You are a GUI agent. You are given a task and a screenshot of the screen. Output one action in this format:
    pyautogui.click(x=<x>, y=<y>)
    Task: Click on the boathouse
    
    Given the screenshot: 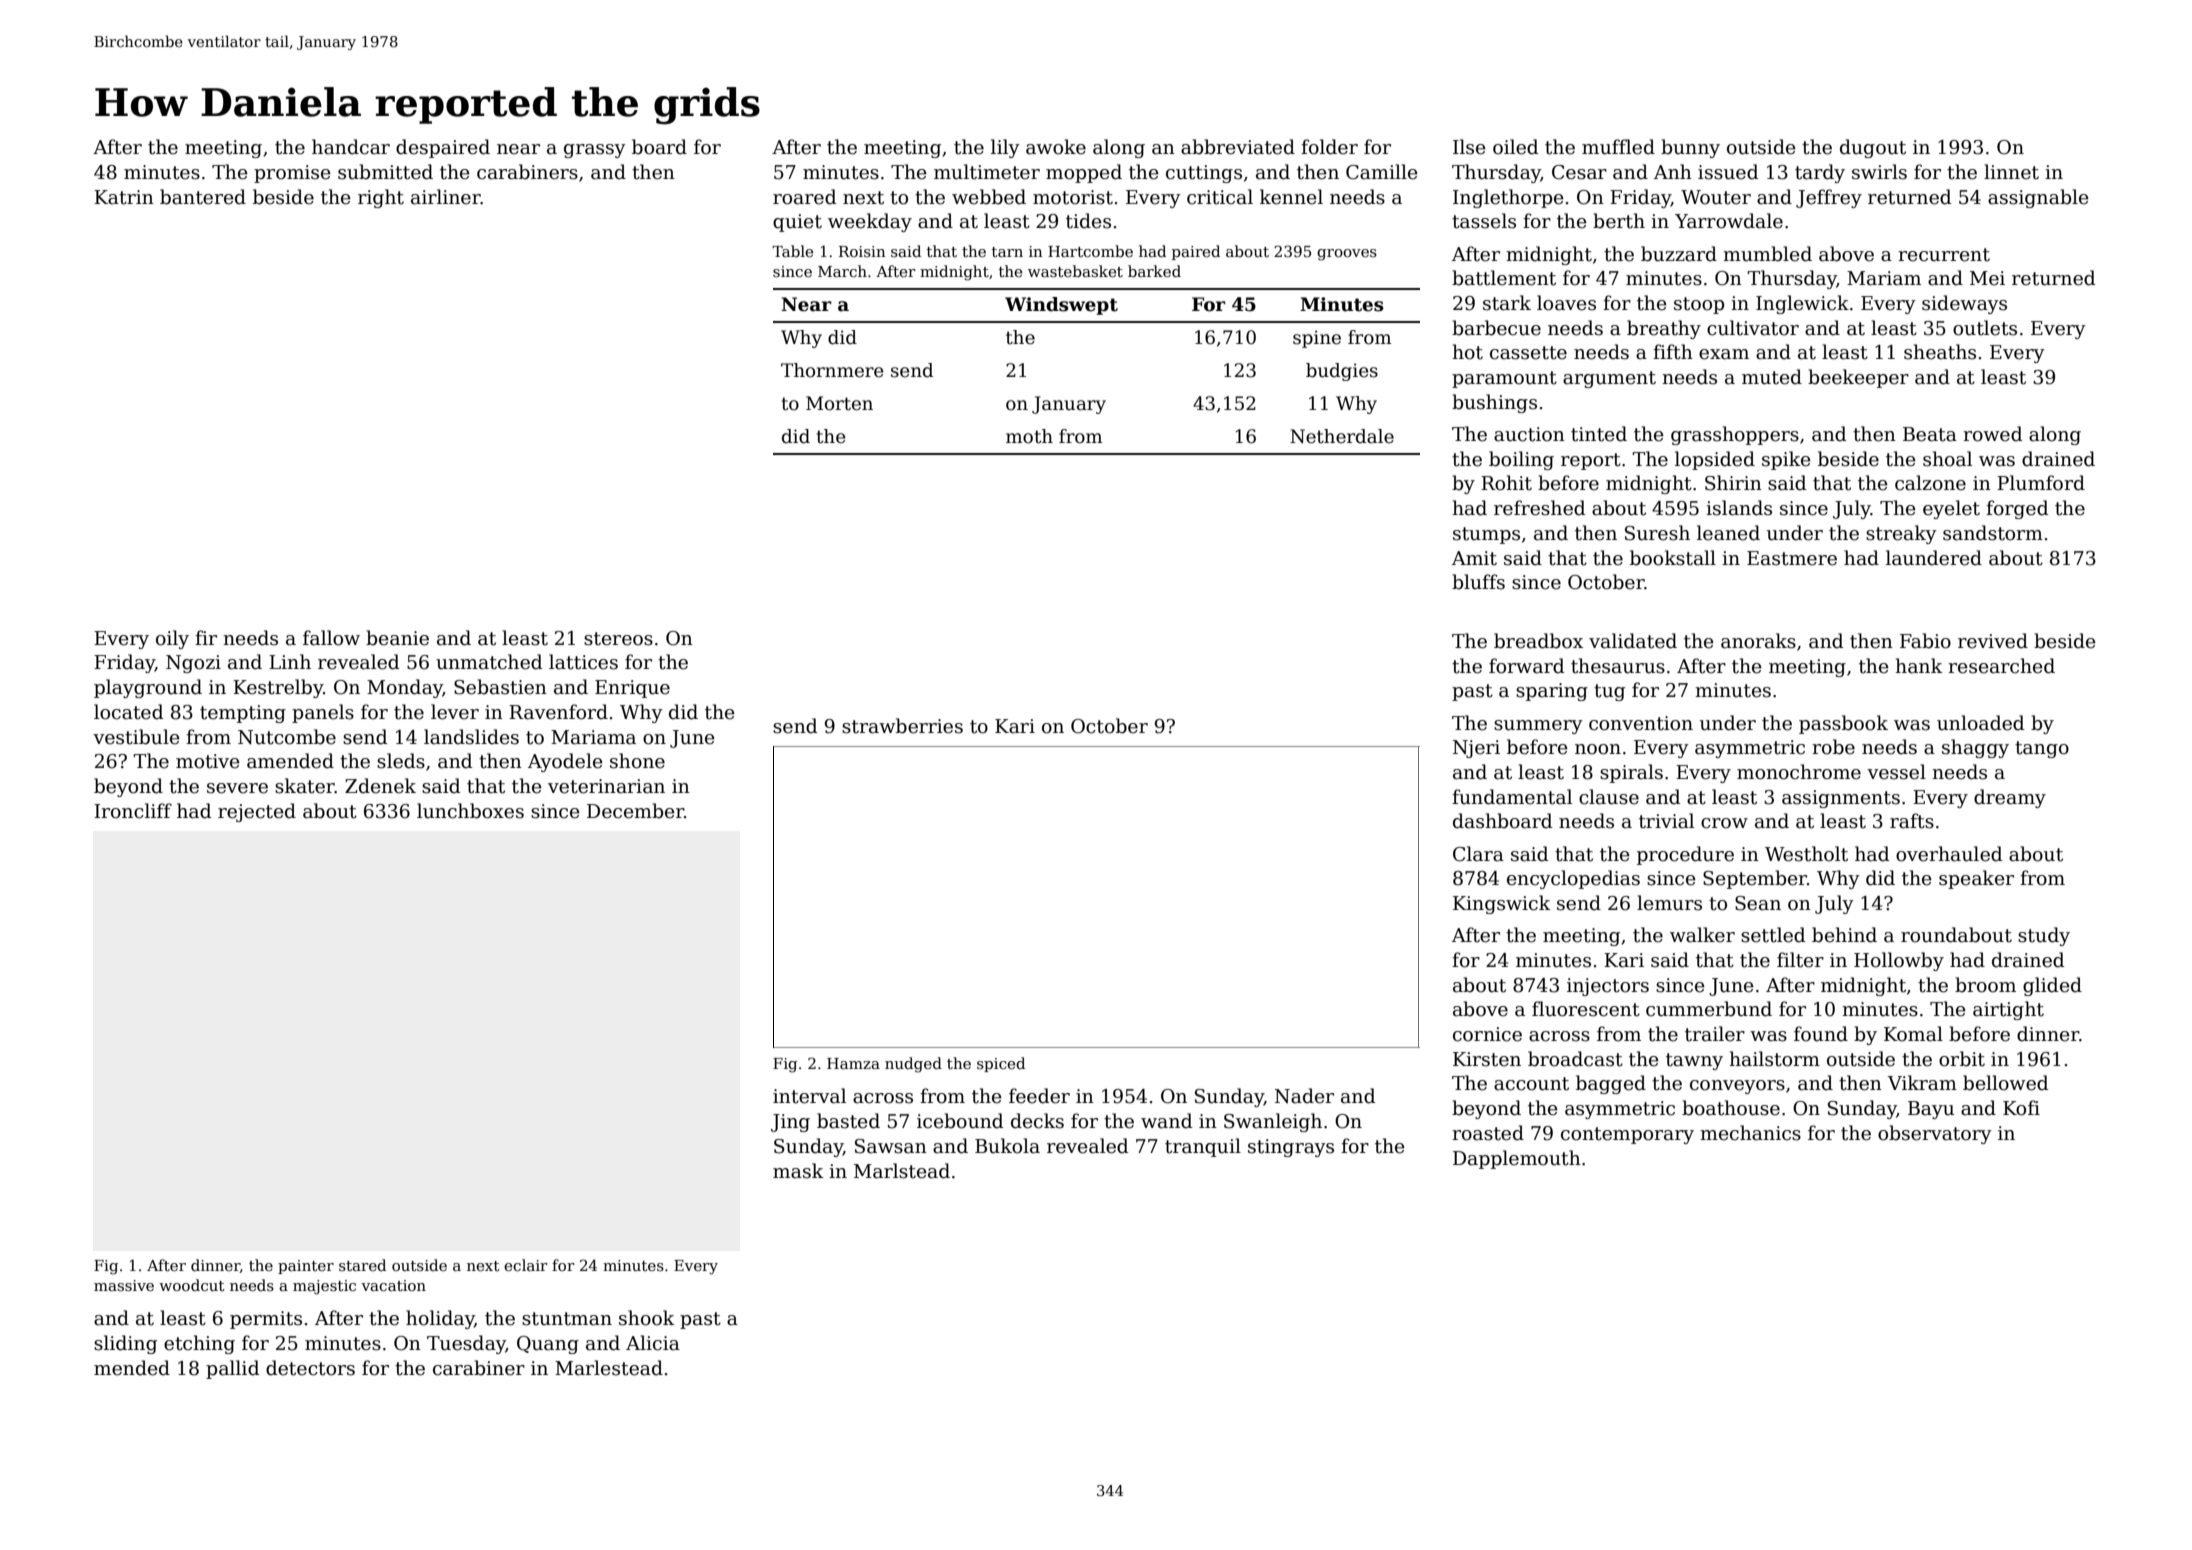 What is the action you would take?
    pyautogui.click(x=1731, y=1108)
